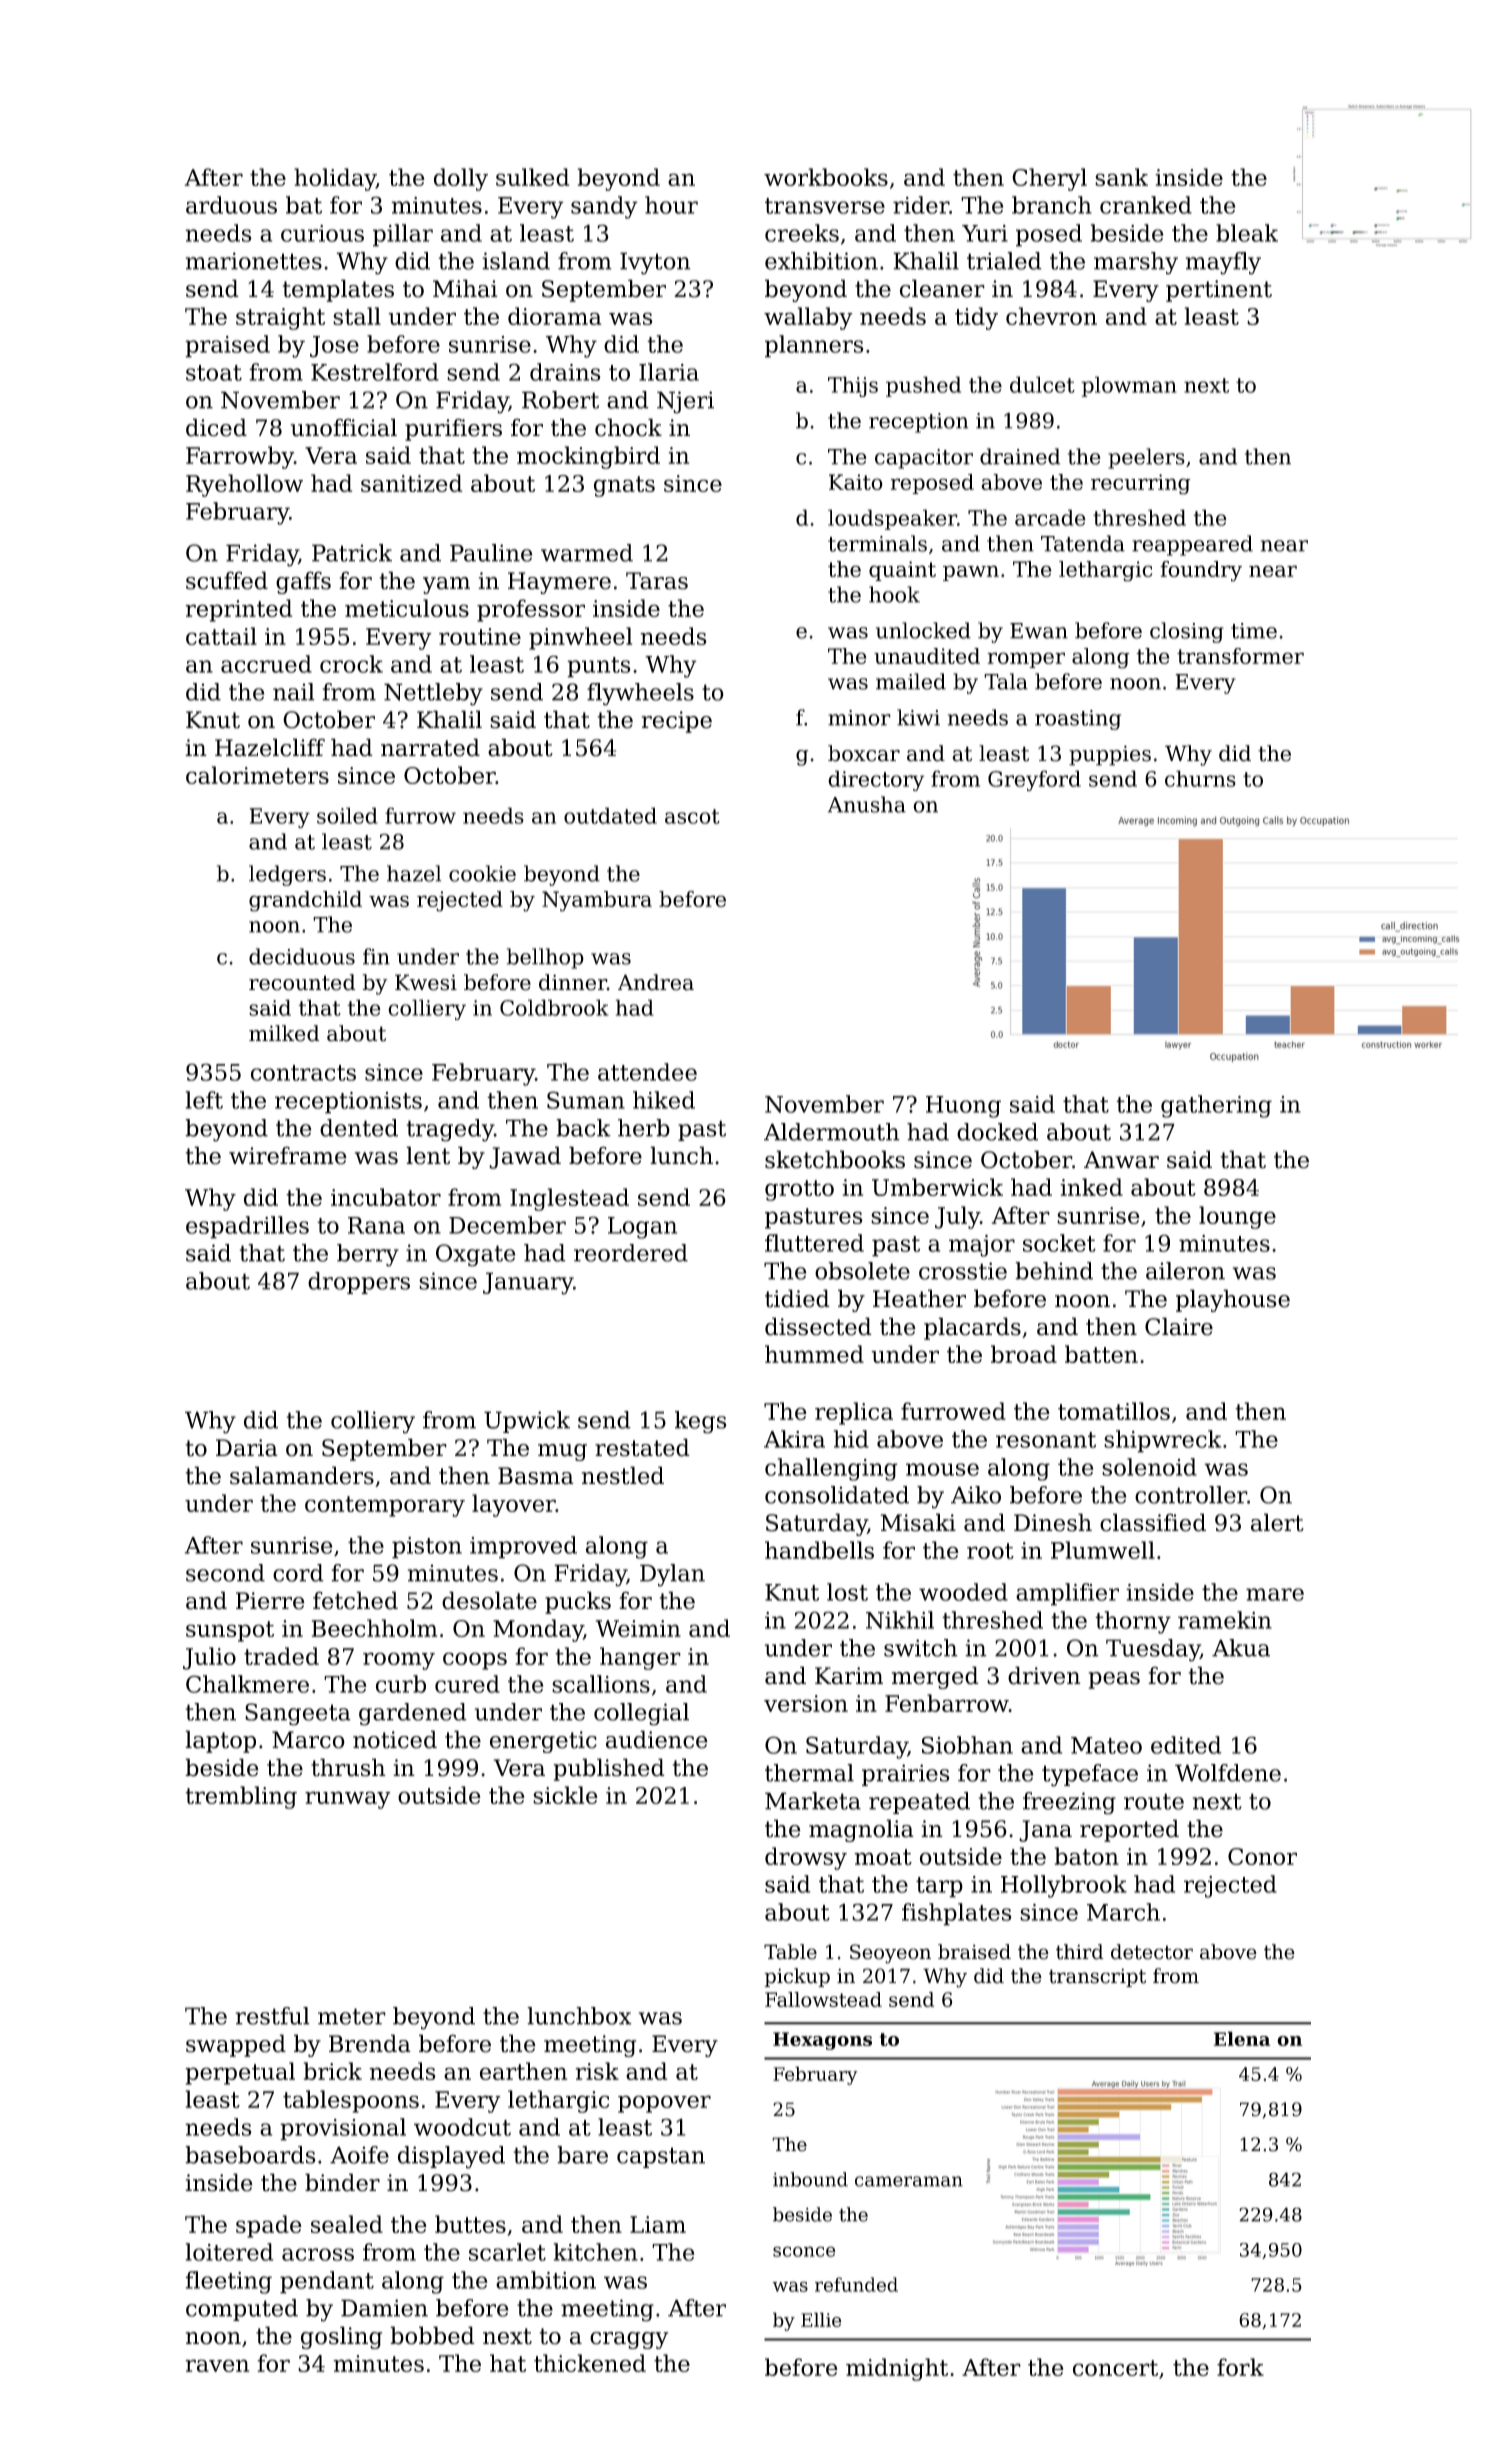  What do you see at coordinates (1228, 1773) in the screenshot?
I see `Wolfdene` at bounding box center [1228, 1773].
